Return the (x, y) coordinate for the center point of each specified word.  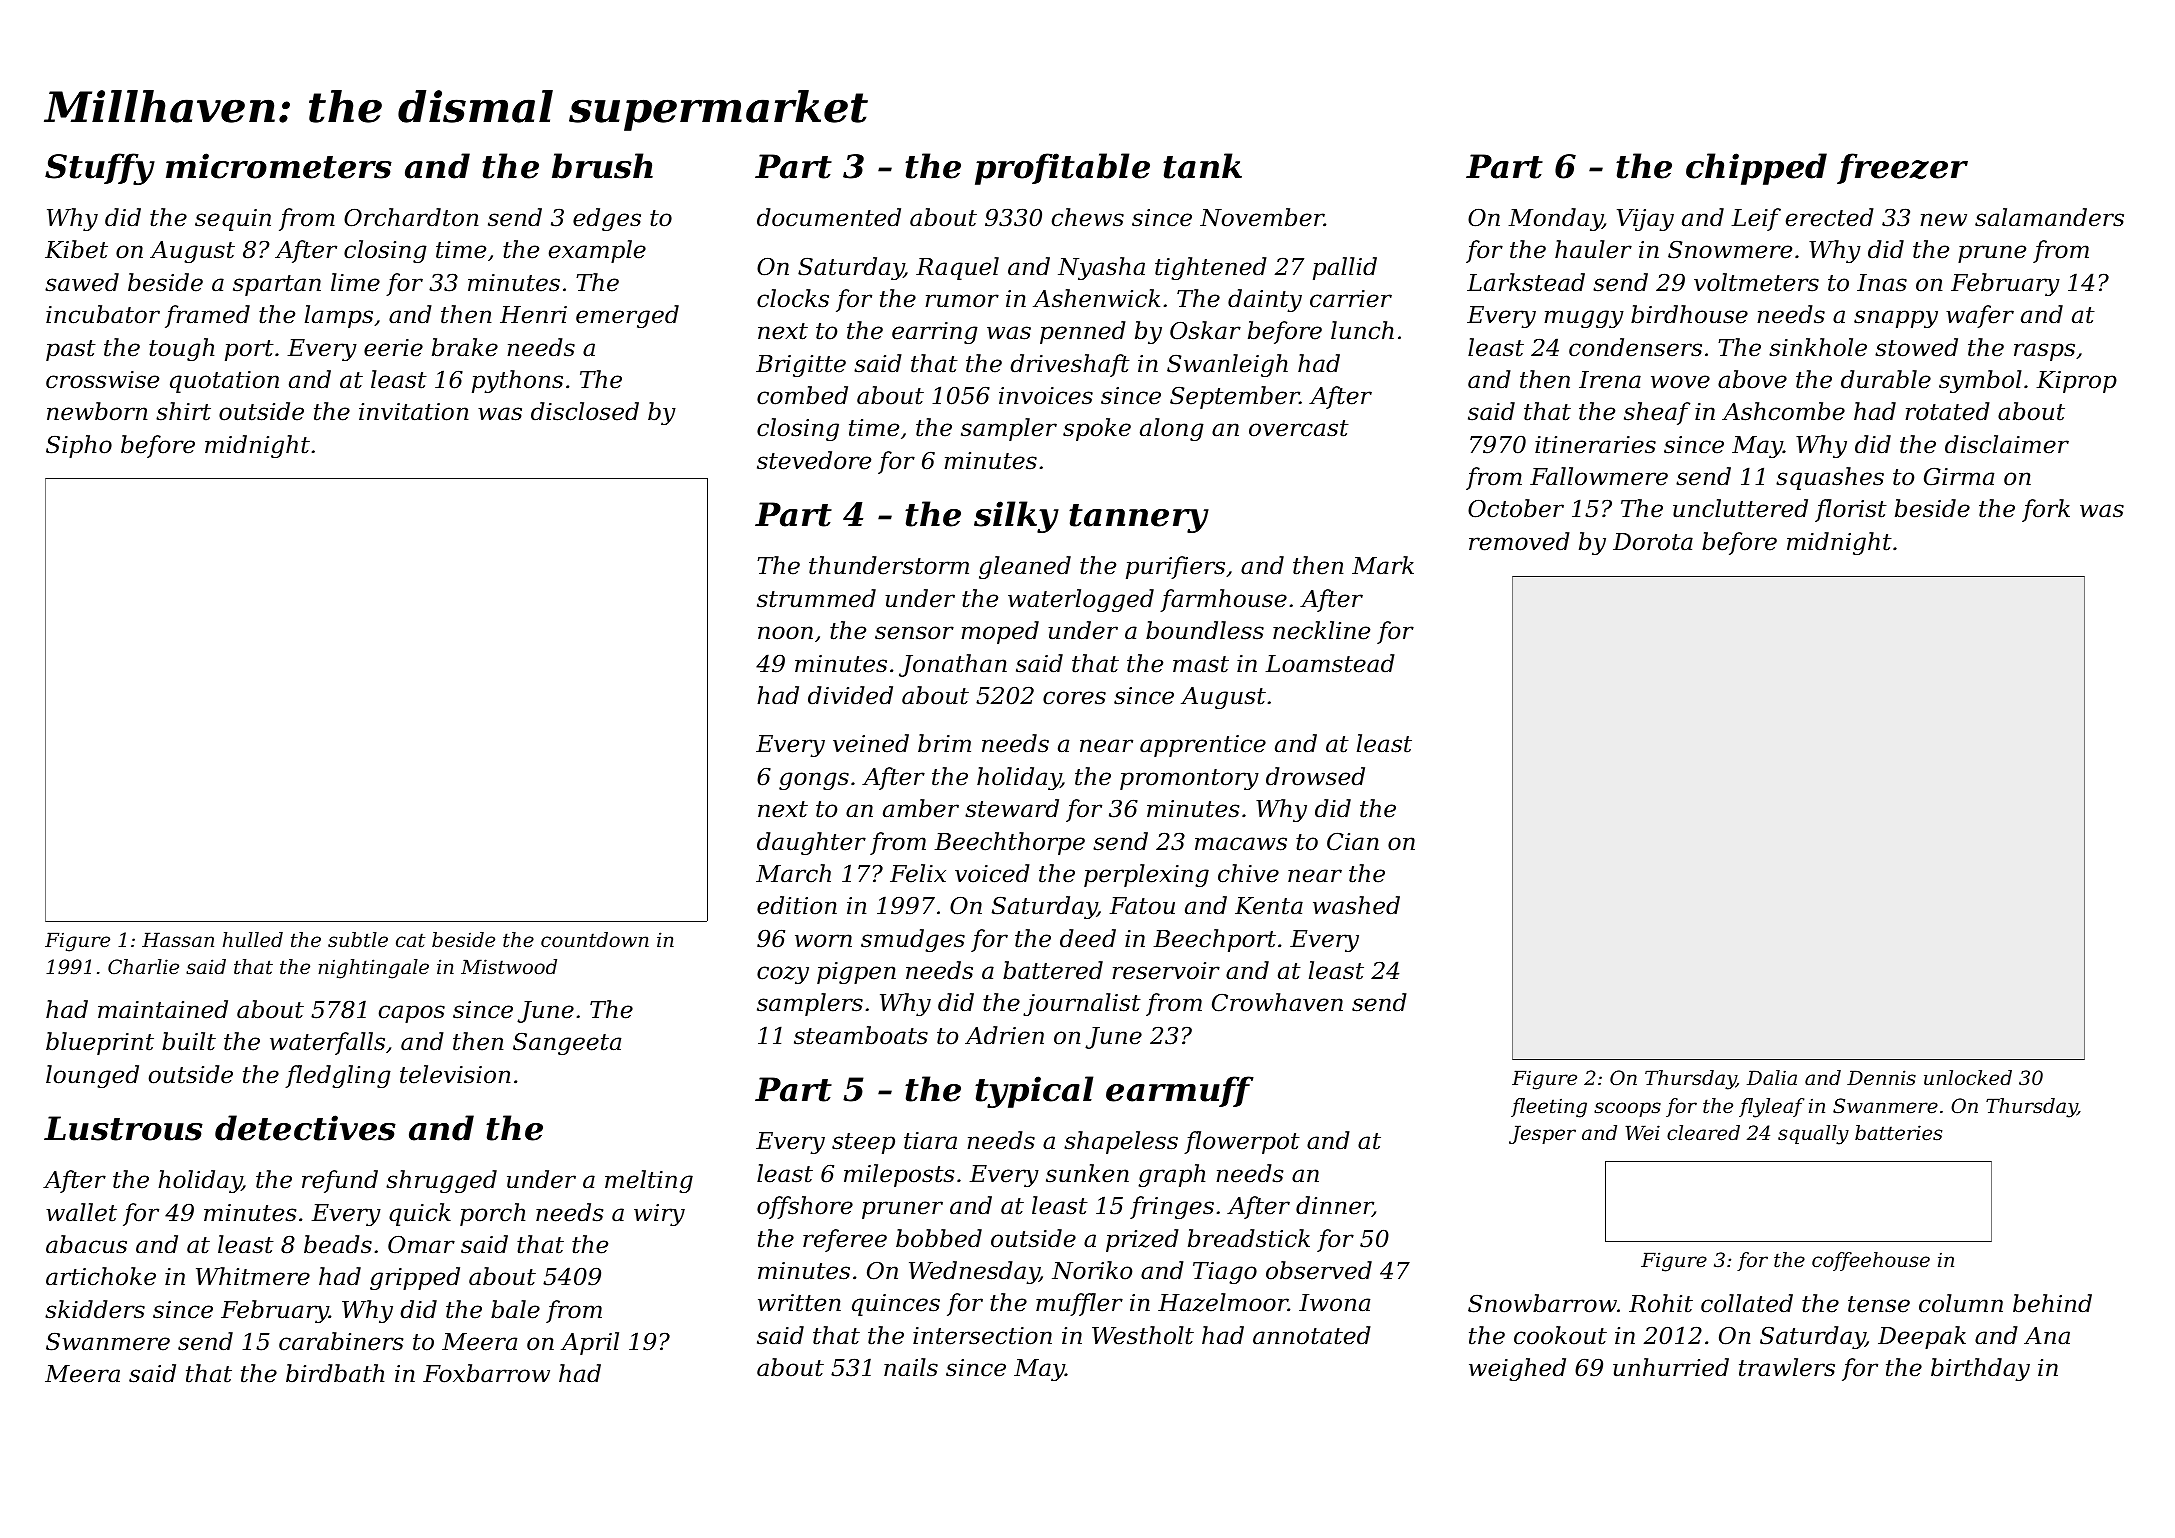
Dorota (1653, 542)
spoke (1097, 429)
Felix (918, 873)
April (590, 1343)
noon (785, 633)
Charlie (143, 967)
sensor (914, 633)
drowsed (1315, 776)
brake (465, 347)
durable (1886, 379)
